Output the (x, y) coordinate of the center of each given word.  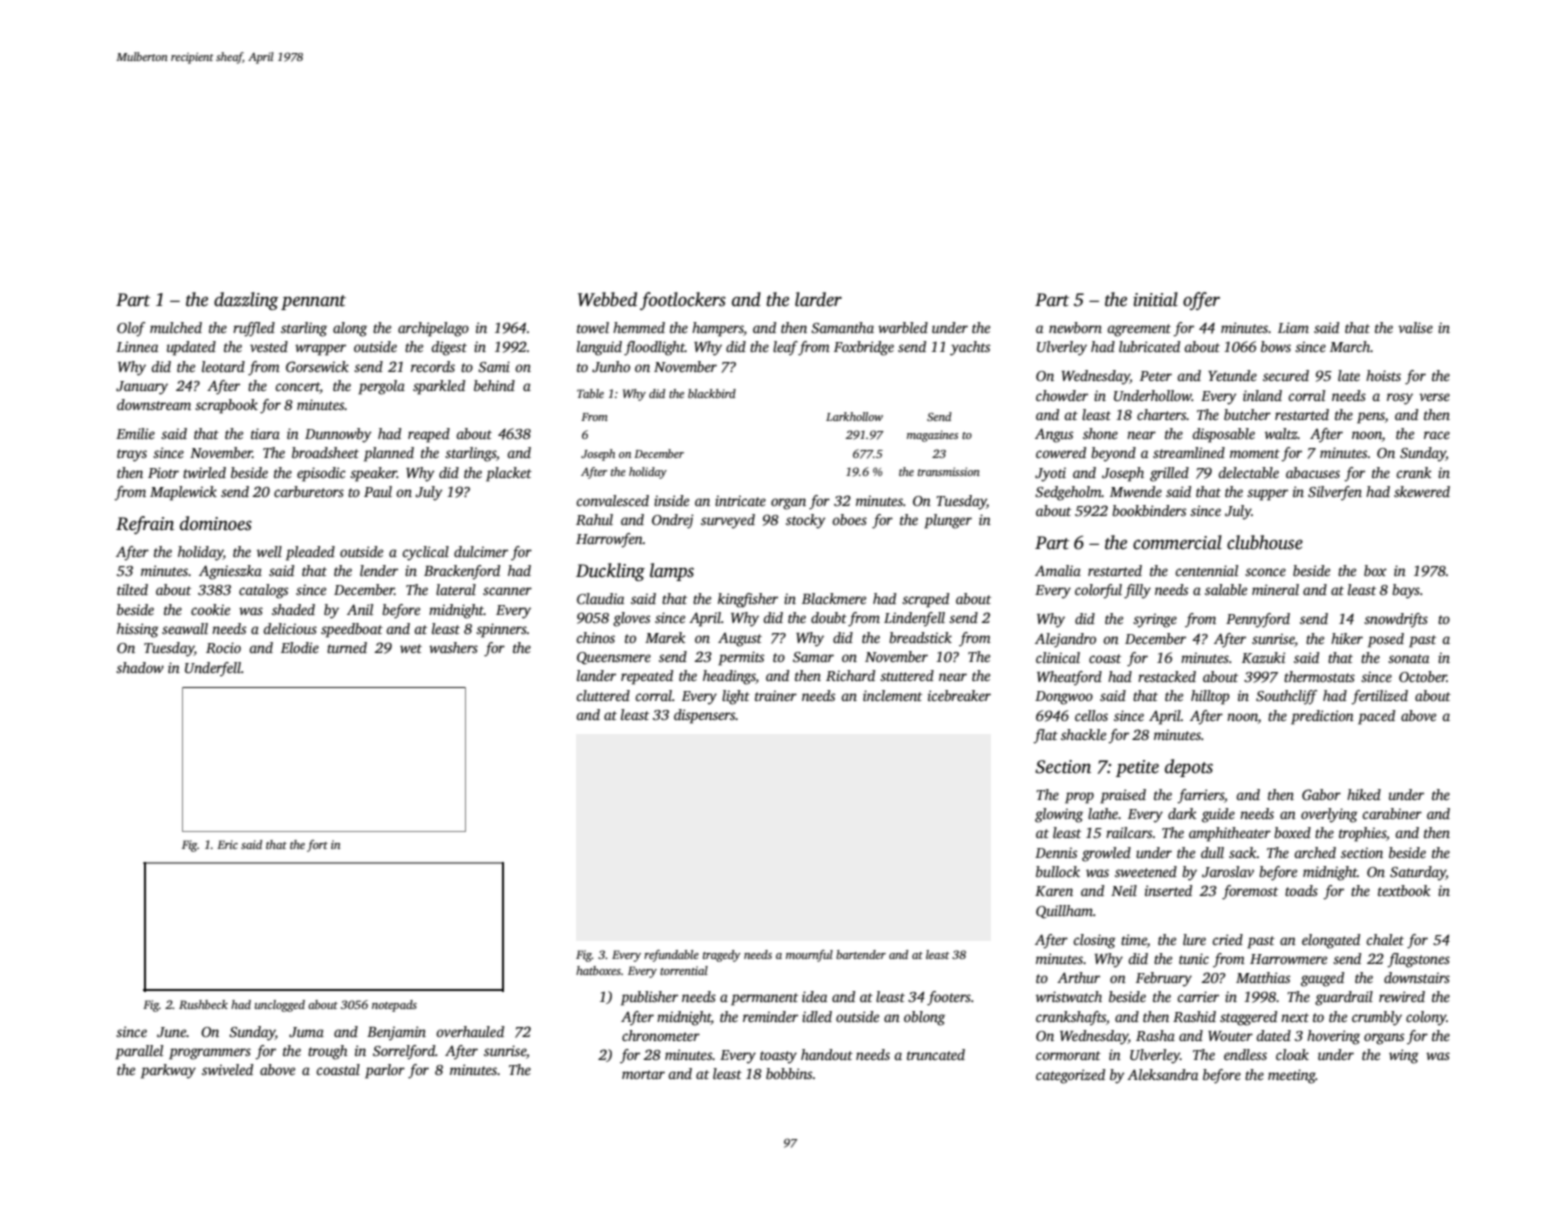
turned (347, 647)
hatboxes (598, 970)
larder (818, 299)
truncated (936, 1054)
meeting (1292, 1076)
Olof (131, 329)
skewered (1422, 491)
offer (1201, 301)
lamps (672, 572)
